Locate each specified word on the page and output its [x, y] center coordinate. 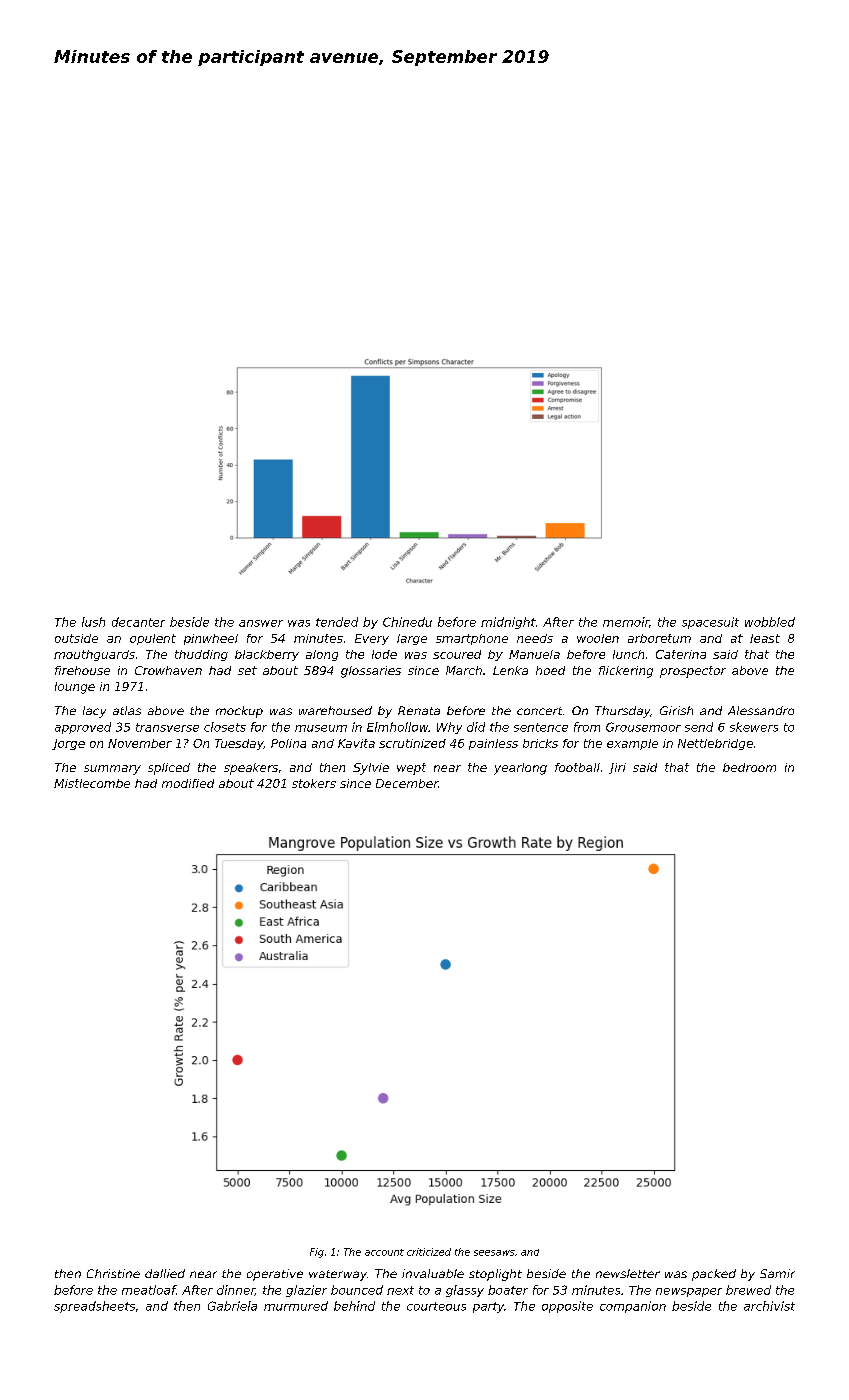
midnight [508, 623]
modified [188, 783]
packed [714, 1275]
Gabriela [232, 1306]
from [587, 727]
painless [493, 744]
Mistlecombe [92, 783]
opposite [567, 1307]
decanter [138, 622]
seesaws [494, 1253]
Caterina [681, 654]
